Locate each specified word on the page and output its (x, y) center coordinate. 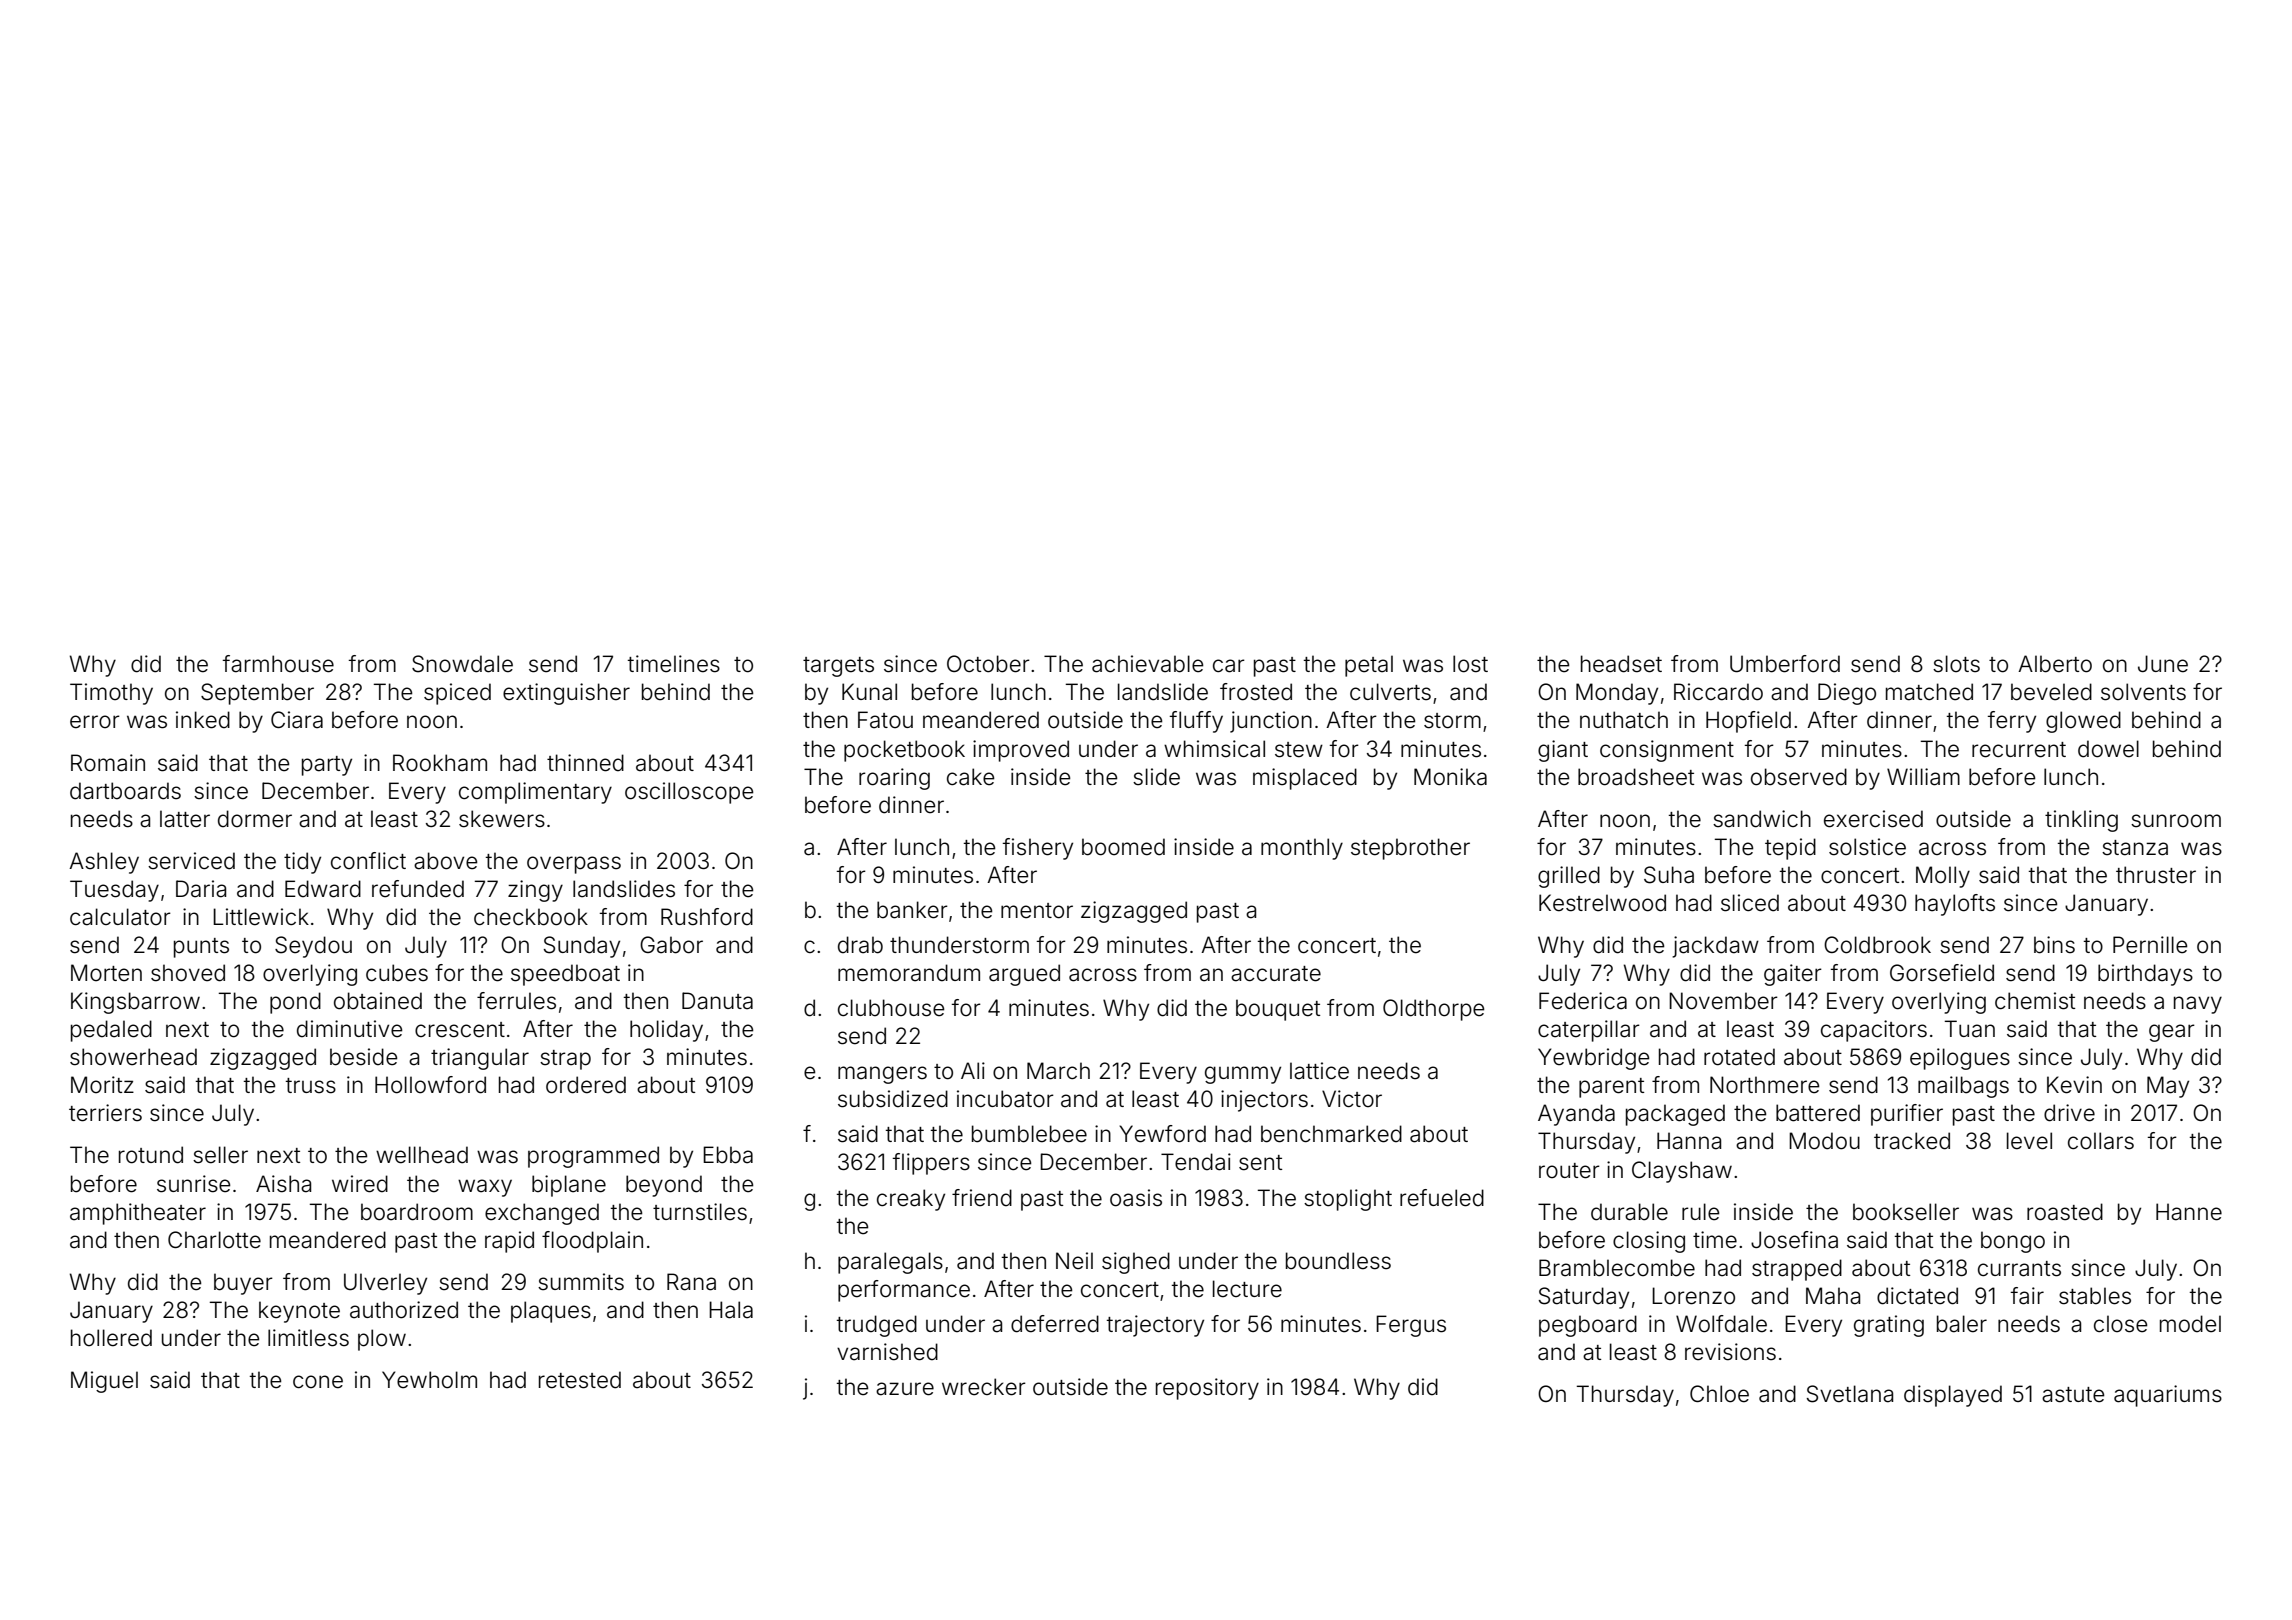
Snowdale (462, 664)
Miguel (104, 1382)
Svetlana (1850, 1394)
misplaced (1305, 779)
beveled (2051, 692)
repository (1207, 1389)
